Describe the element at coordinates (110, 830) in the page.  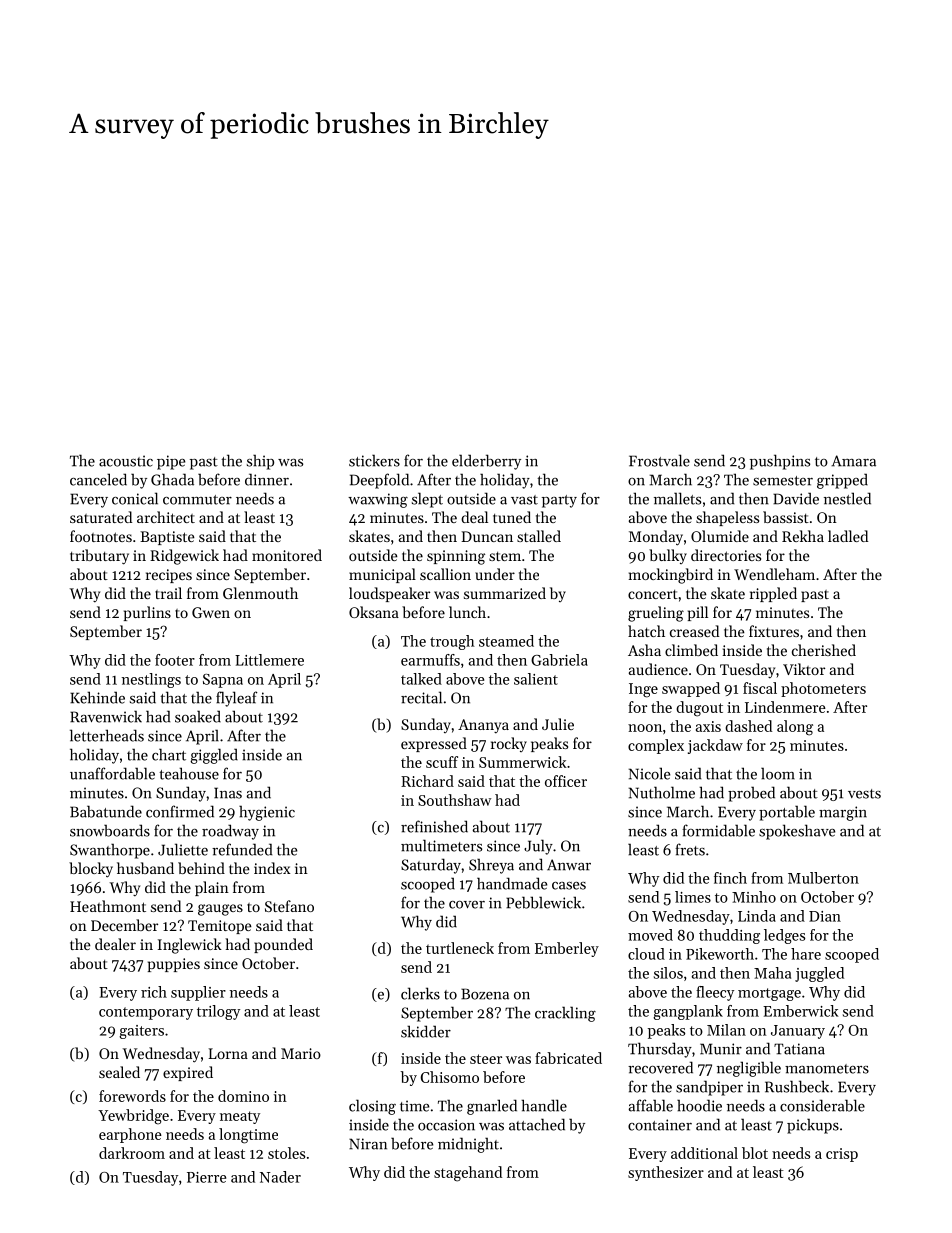
I see `snowboards` at that location.
